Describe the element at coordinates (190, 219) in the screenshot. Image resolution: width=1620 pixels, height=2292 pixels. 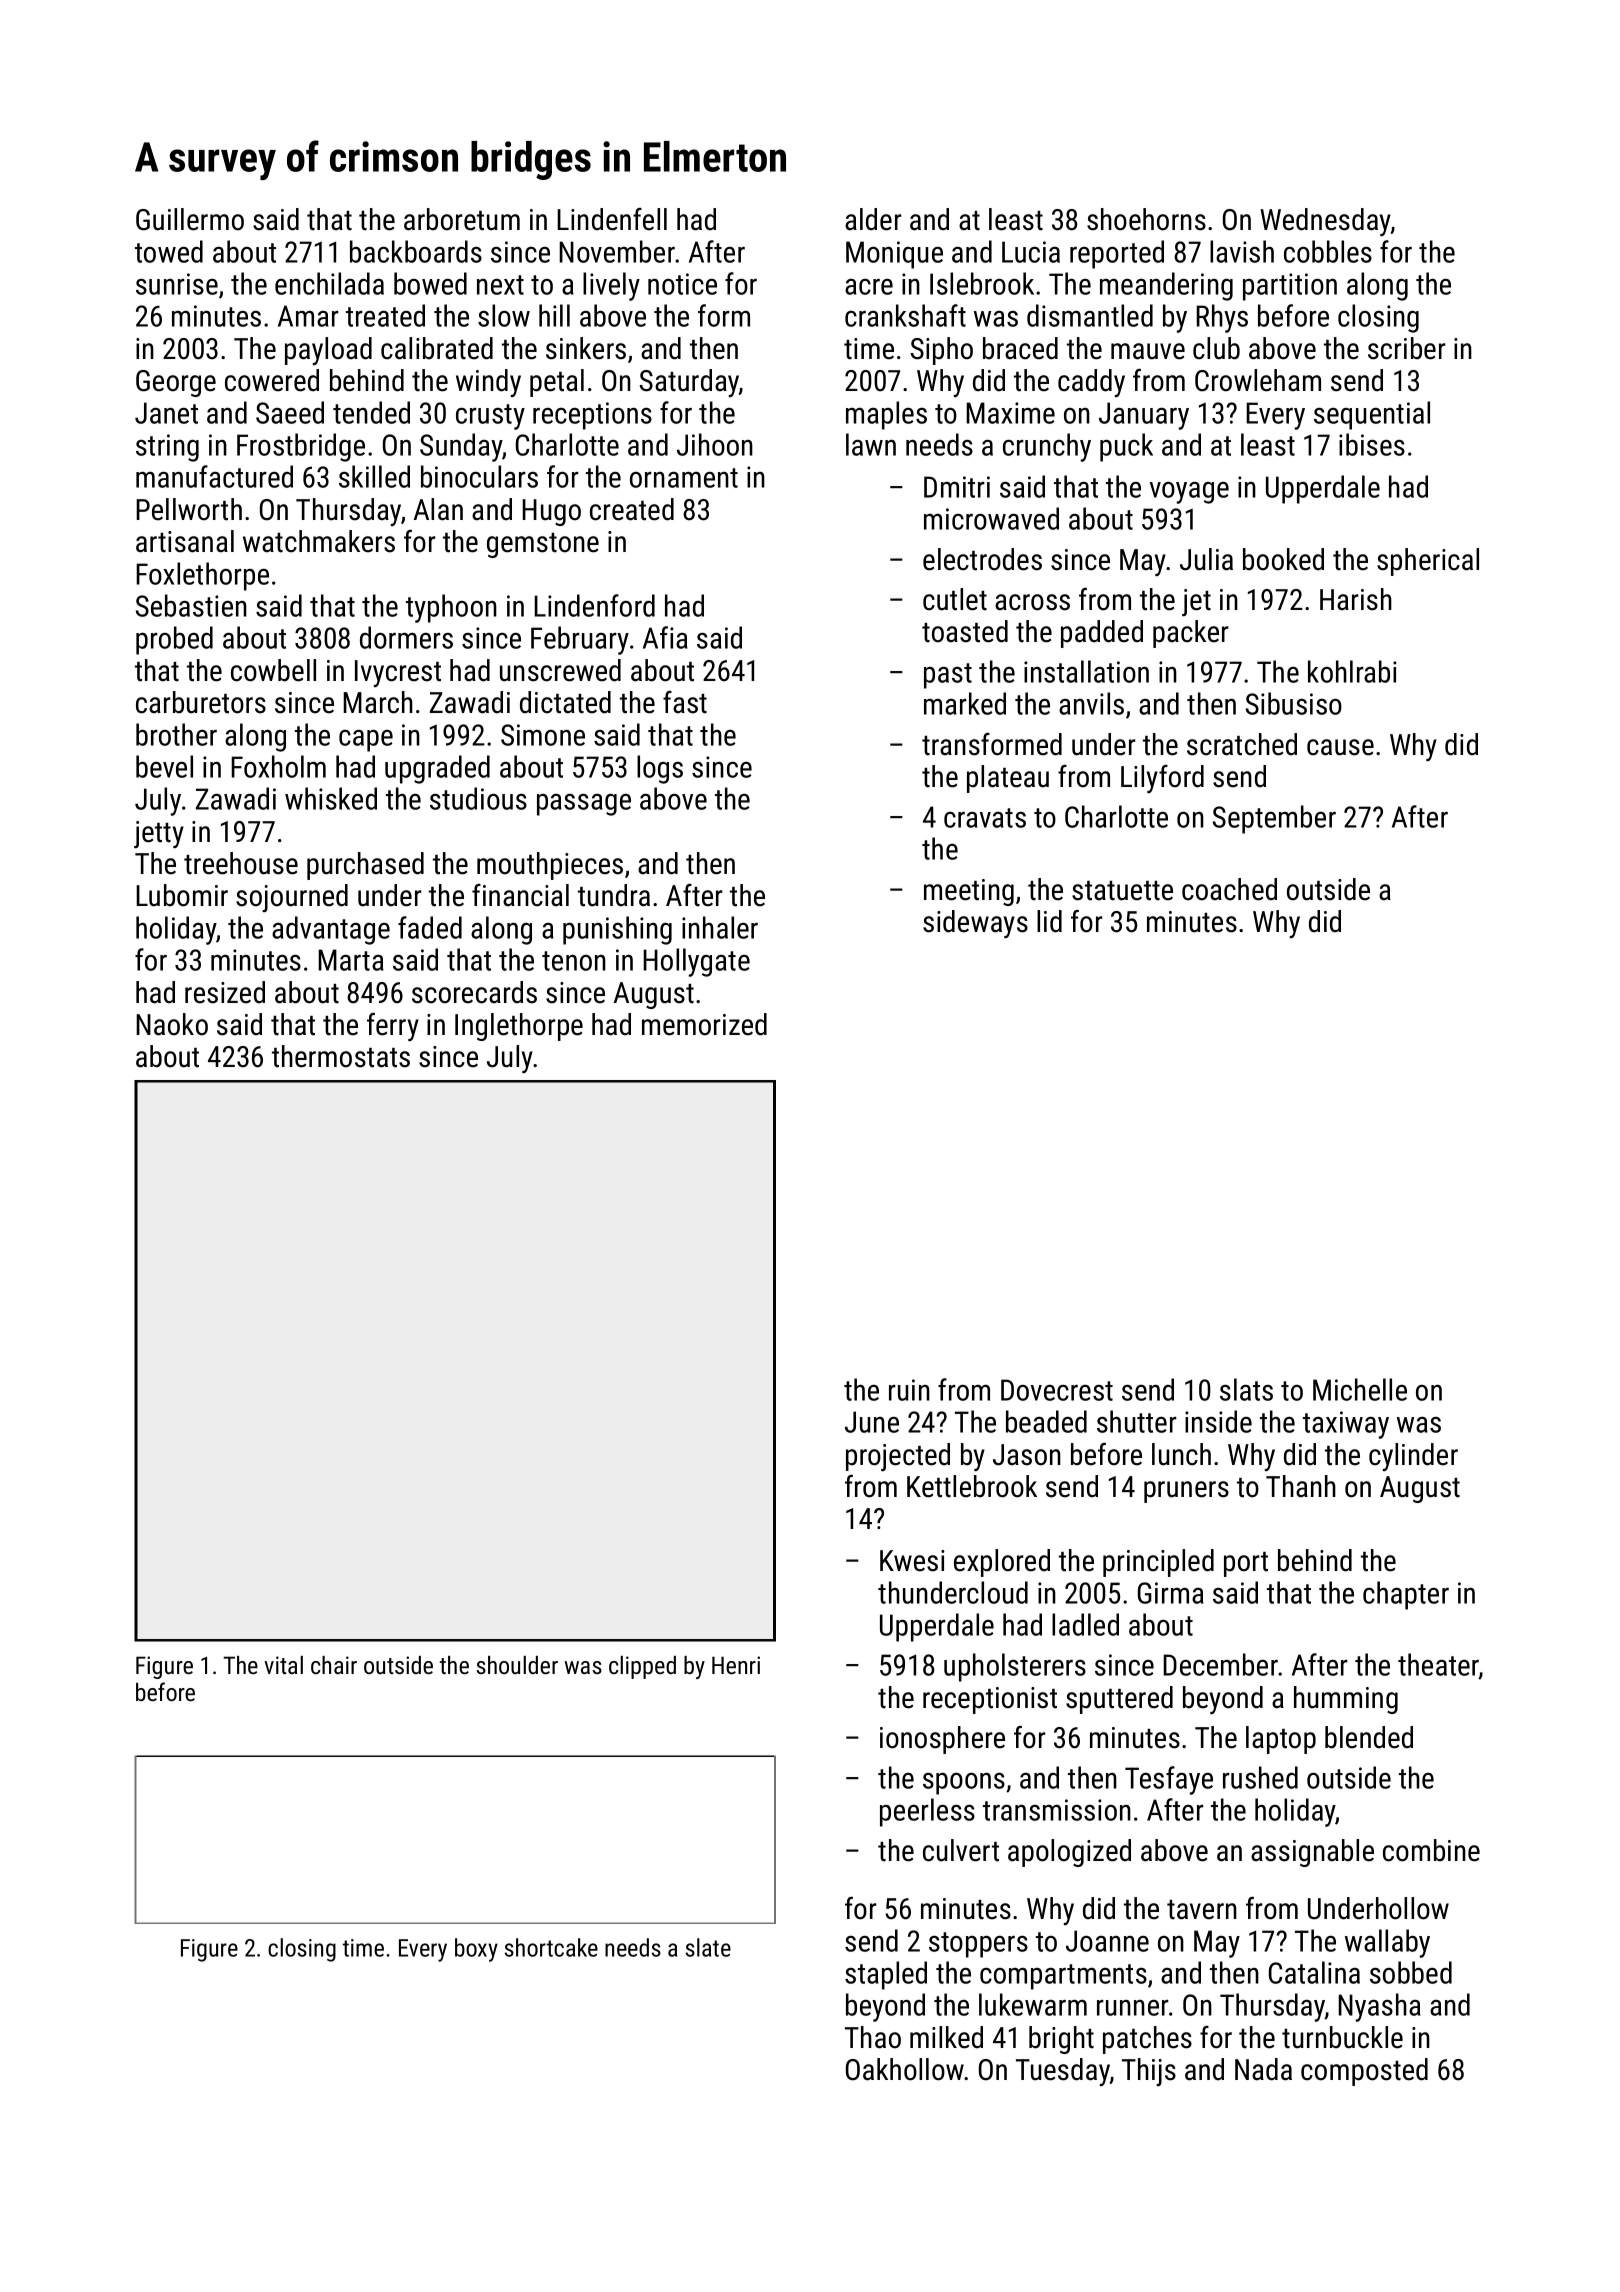
I see `Guillermo` at that location.
